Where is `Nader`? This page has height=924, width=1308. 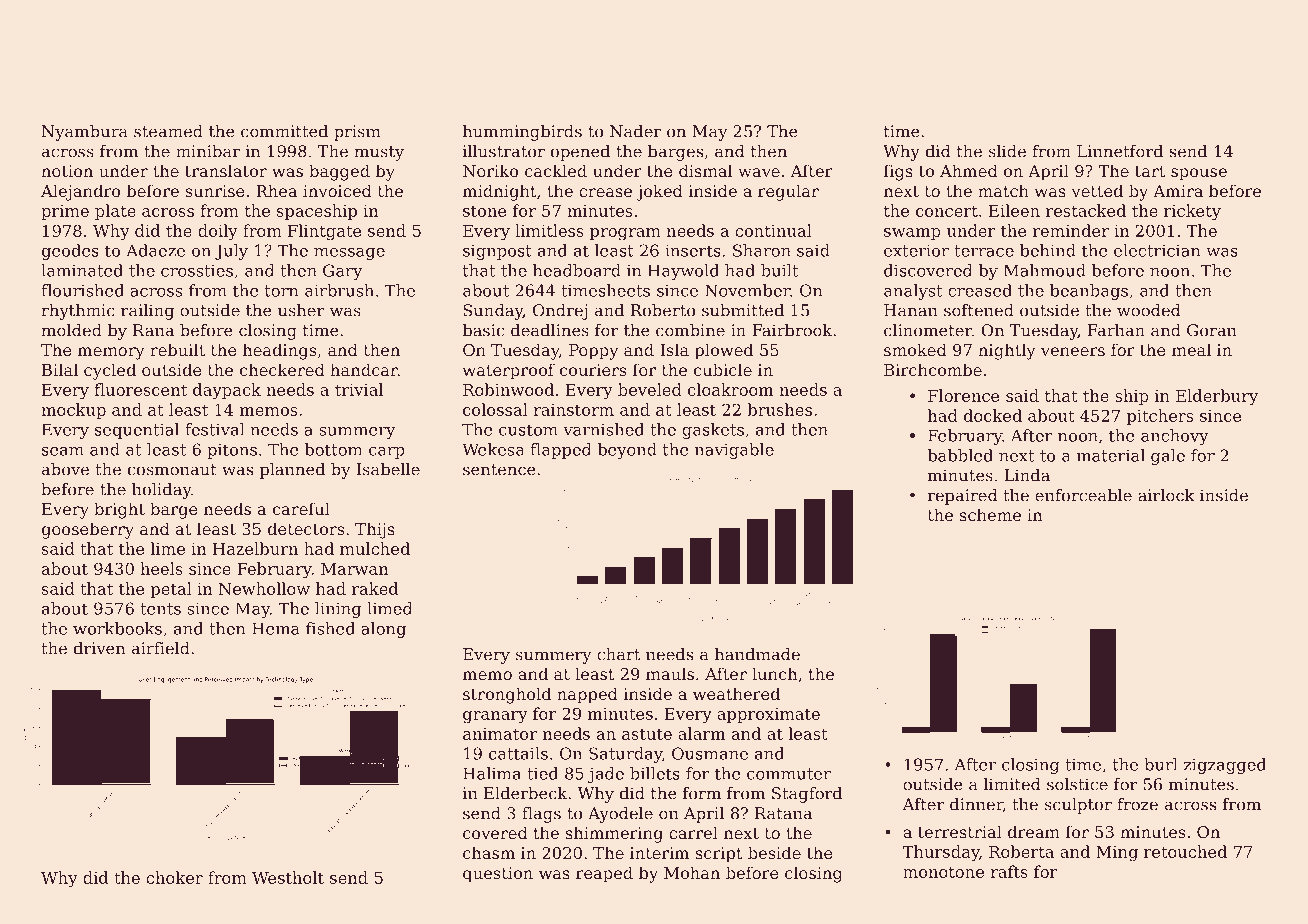 Nader is located at coordinates (635, 131).
